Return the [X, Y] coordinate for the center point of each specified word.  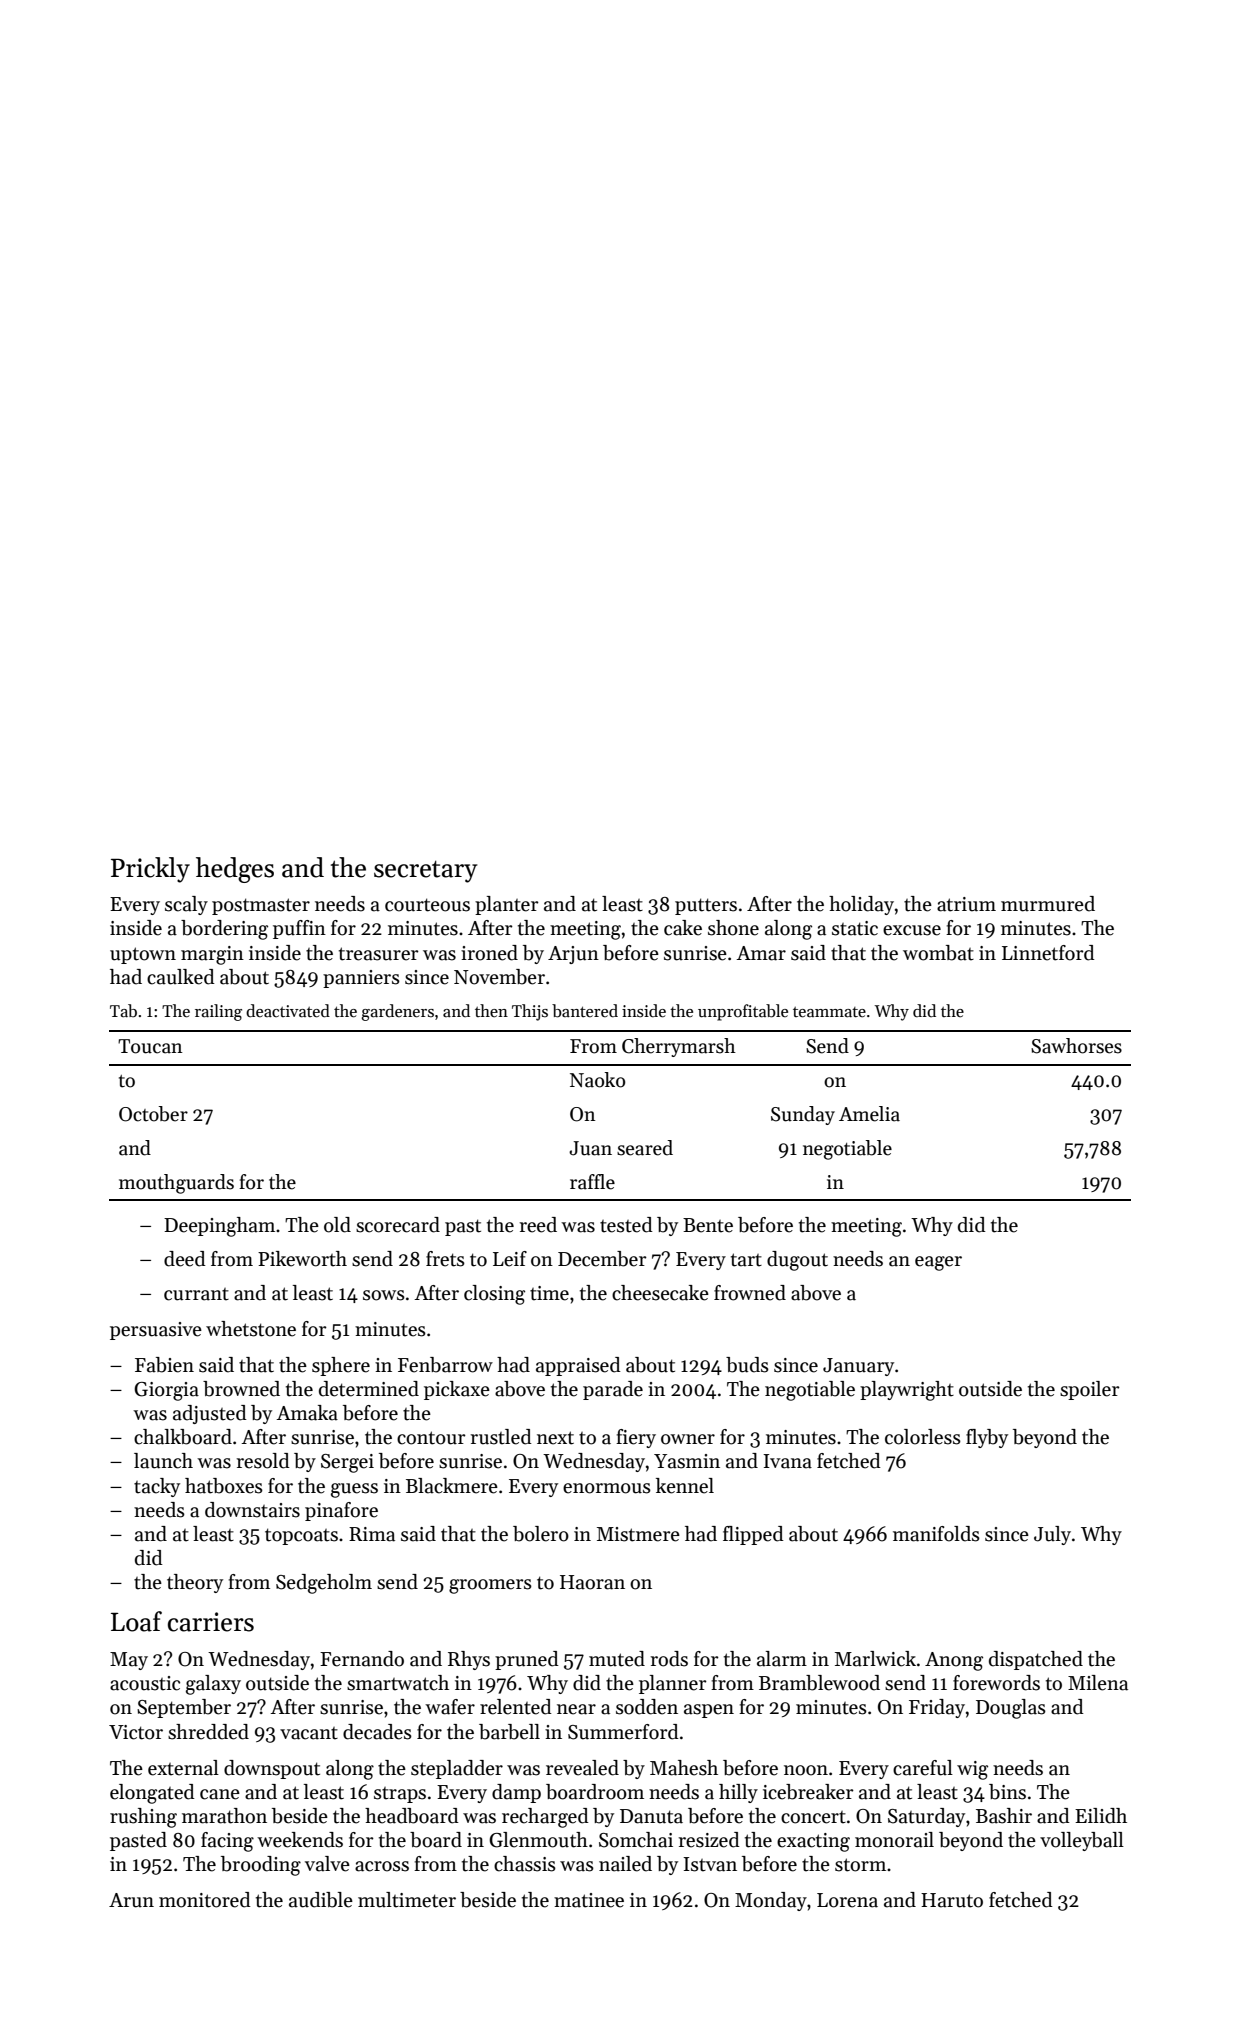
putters [706, 906]
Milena [1098, 1683]
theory [195, 1583]
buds [747, 1365]
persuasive [156, 1331]
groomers [490, 1586]
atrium [966, 904]
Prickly [150, 870]
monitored [205, 1900]
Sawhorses [1076, 1046]
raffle [592, 1182]
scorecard [398, 1225]
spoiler [1090, 1390]
